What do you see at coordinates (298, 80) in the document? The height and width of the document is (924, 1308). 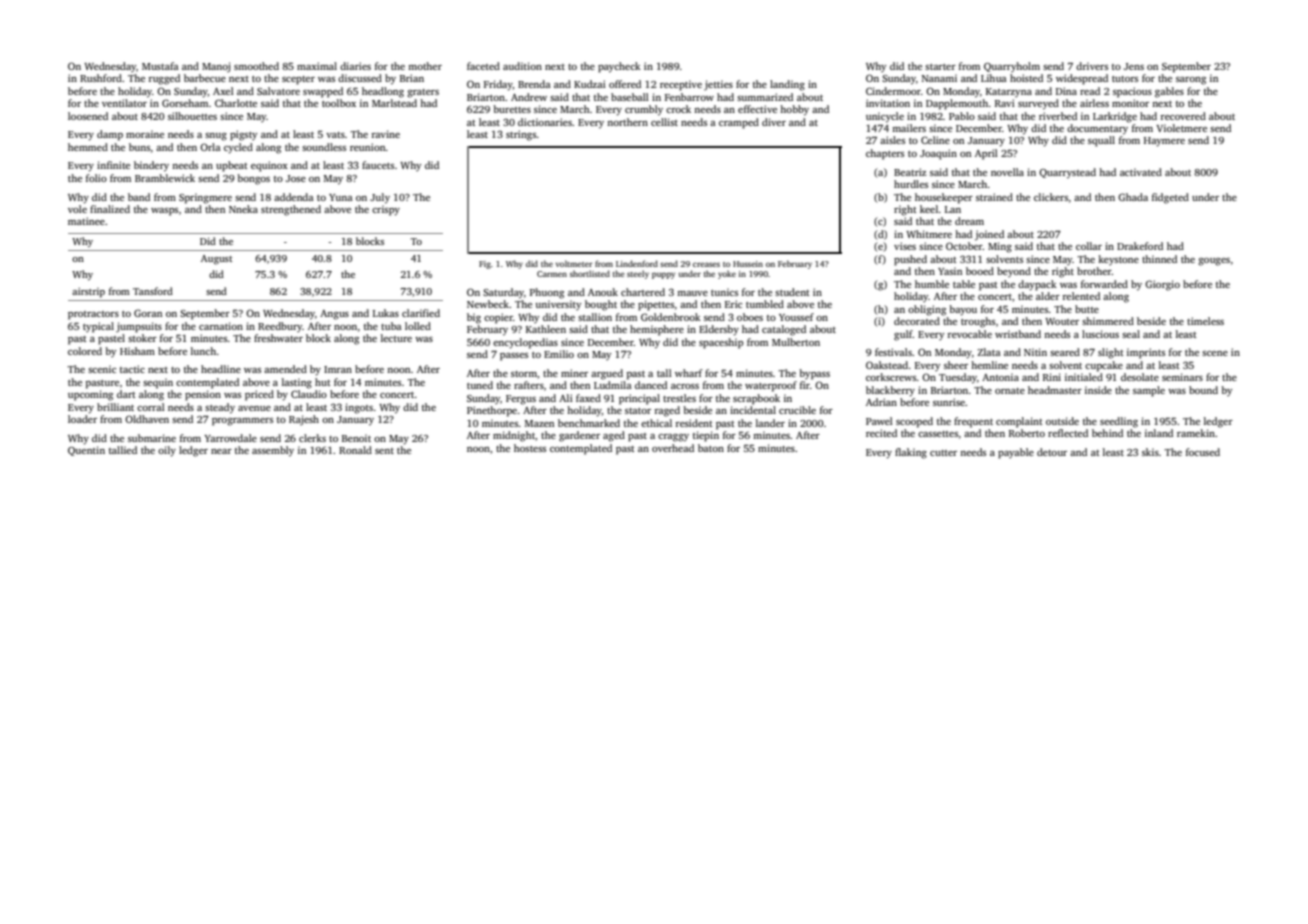 I see `scepter` at bounding box center [298, 80].
